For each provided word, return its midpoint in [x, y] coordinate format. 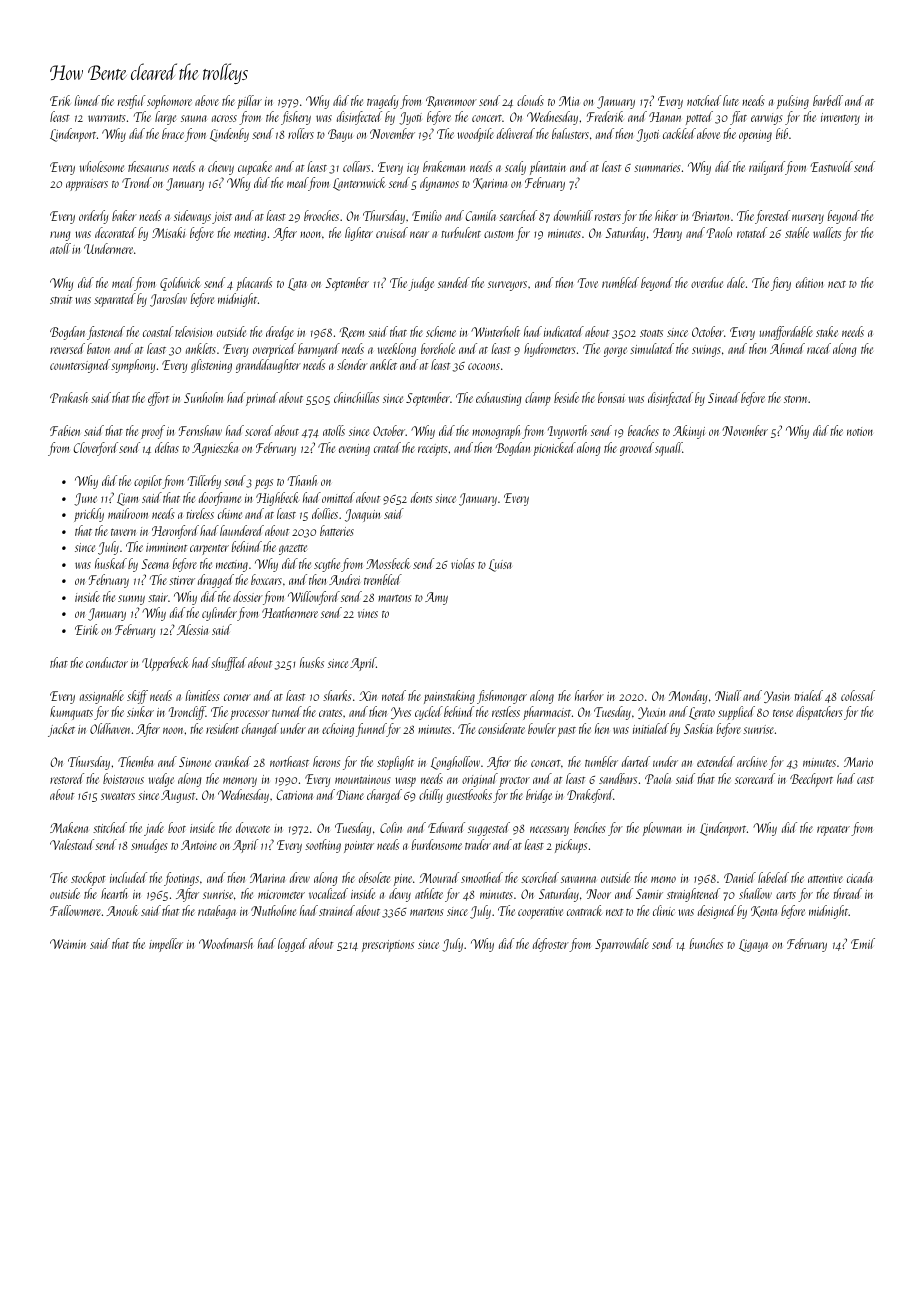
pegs [264, 484]
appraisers [87, 185]
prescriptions [388, 946]
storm [796, 399]
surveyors [507, 286]
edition [809, 282]
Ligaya [753, 945]
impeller [166, 945]
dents [421, 497]
